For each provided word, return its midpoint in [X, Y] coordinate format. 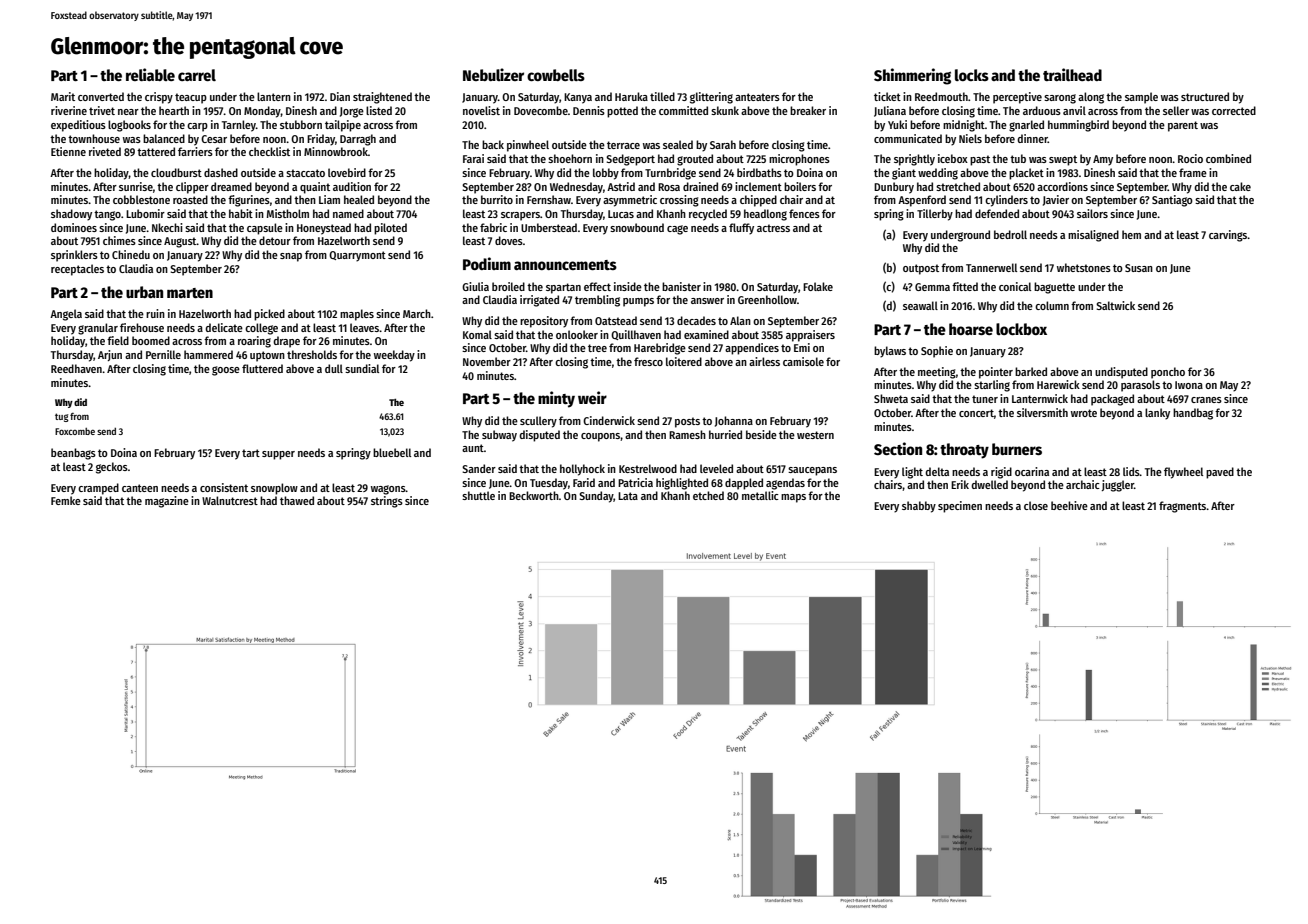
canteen [140, 488]
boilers [800, 186]
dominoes [74, 227]
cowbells [556, 75]
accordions [1062, 186]
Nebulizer [493, 74]
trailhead [1072, 74]
